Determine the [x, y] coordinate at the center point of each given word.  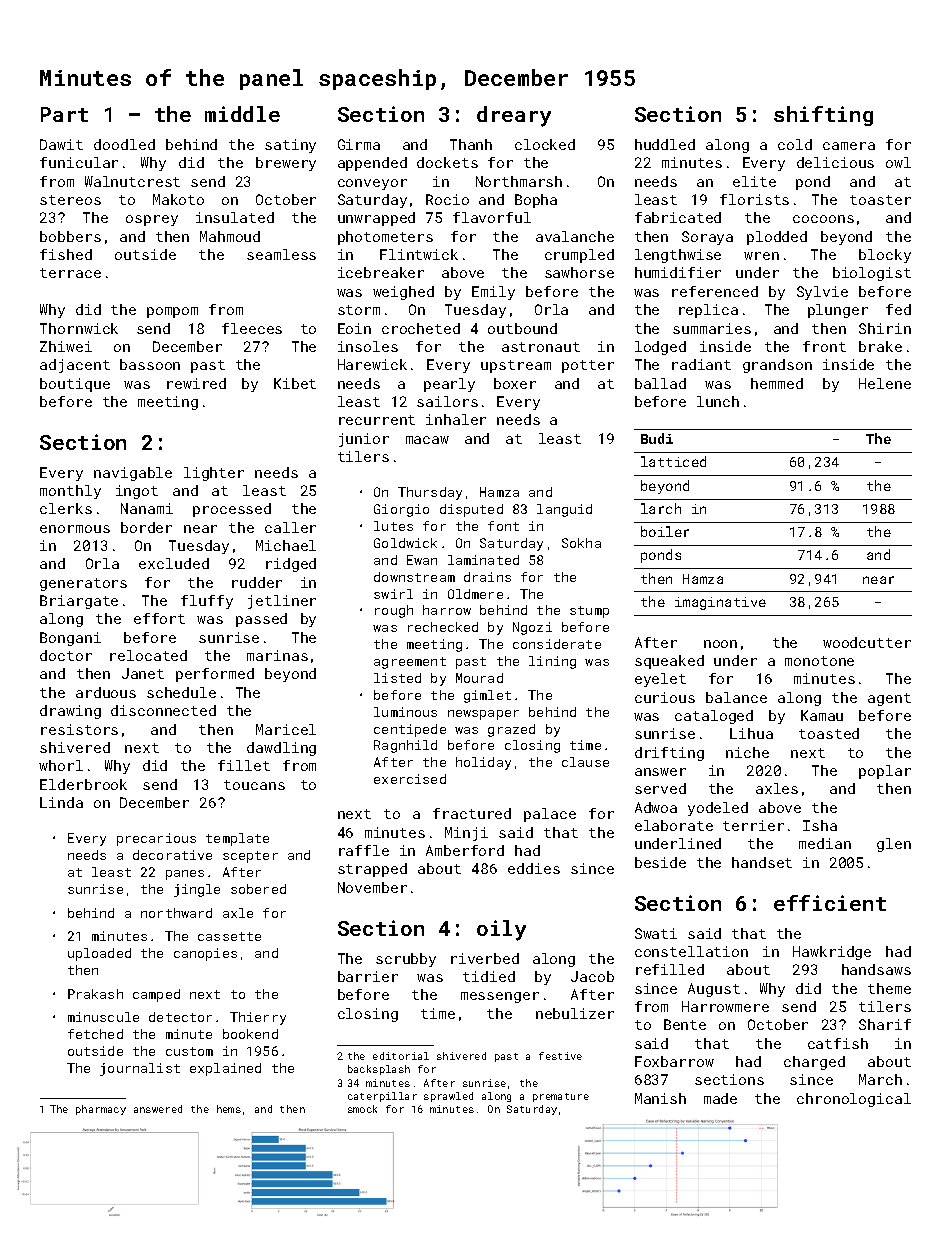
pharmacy [101, 1110]
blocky [885, 256]
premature [561, 1097]
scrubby [406, 960]
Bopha [536, 201]
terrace [70, 273]
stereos [70, 200]
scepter [250, 857]
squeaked [669, 662]
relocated [148, 655]
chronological [854, 1100]
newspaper [483, 715]
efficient [830, 903]
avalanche [575, 236]
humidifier [678, 272]
